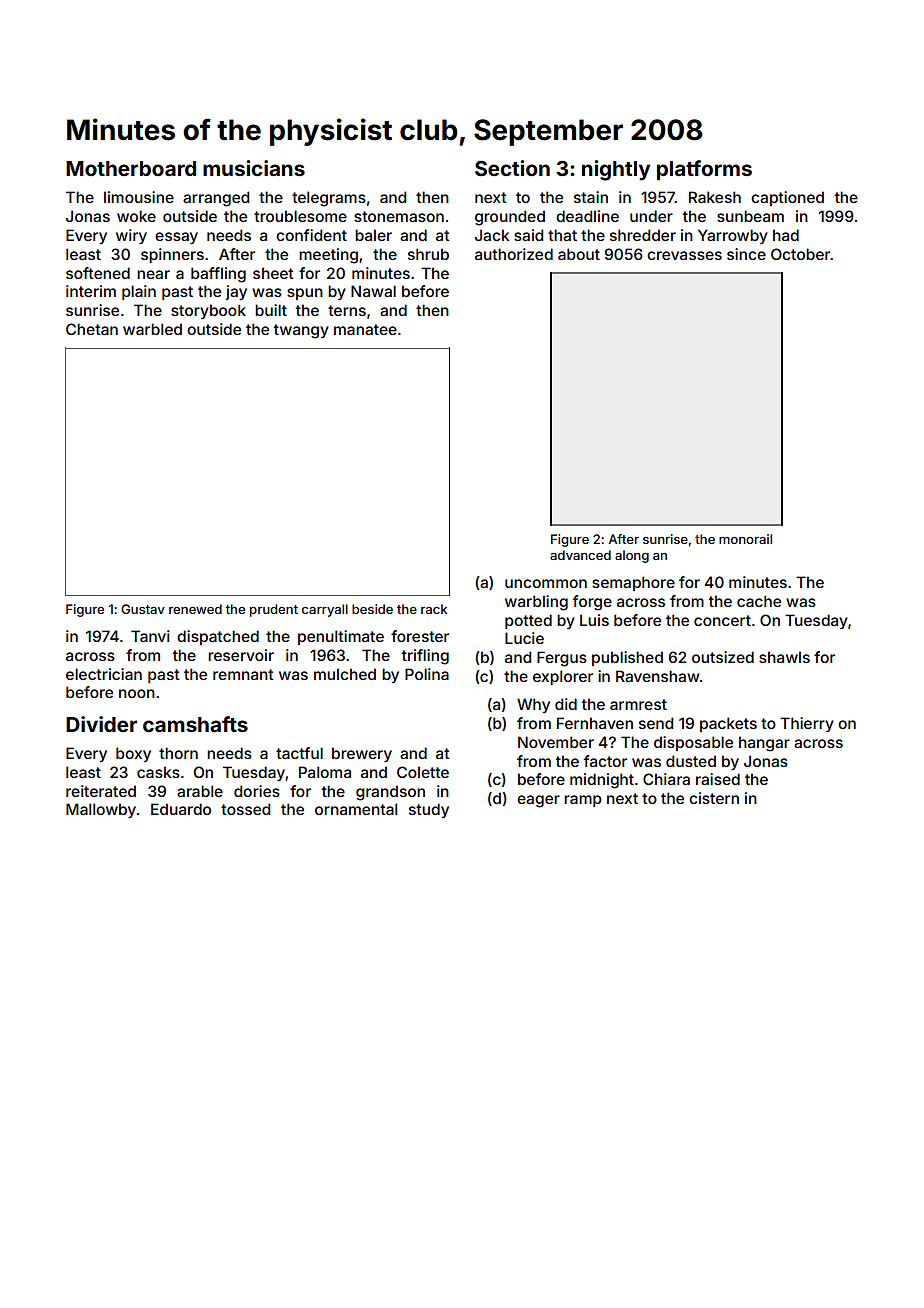  What do you see at coordinates (274, 610) in the screenshot?
I see `prudent` at bounding box center [274, 610].
